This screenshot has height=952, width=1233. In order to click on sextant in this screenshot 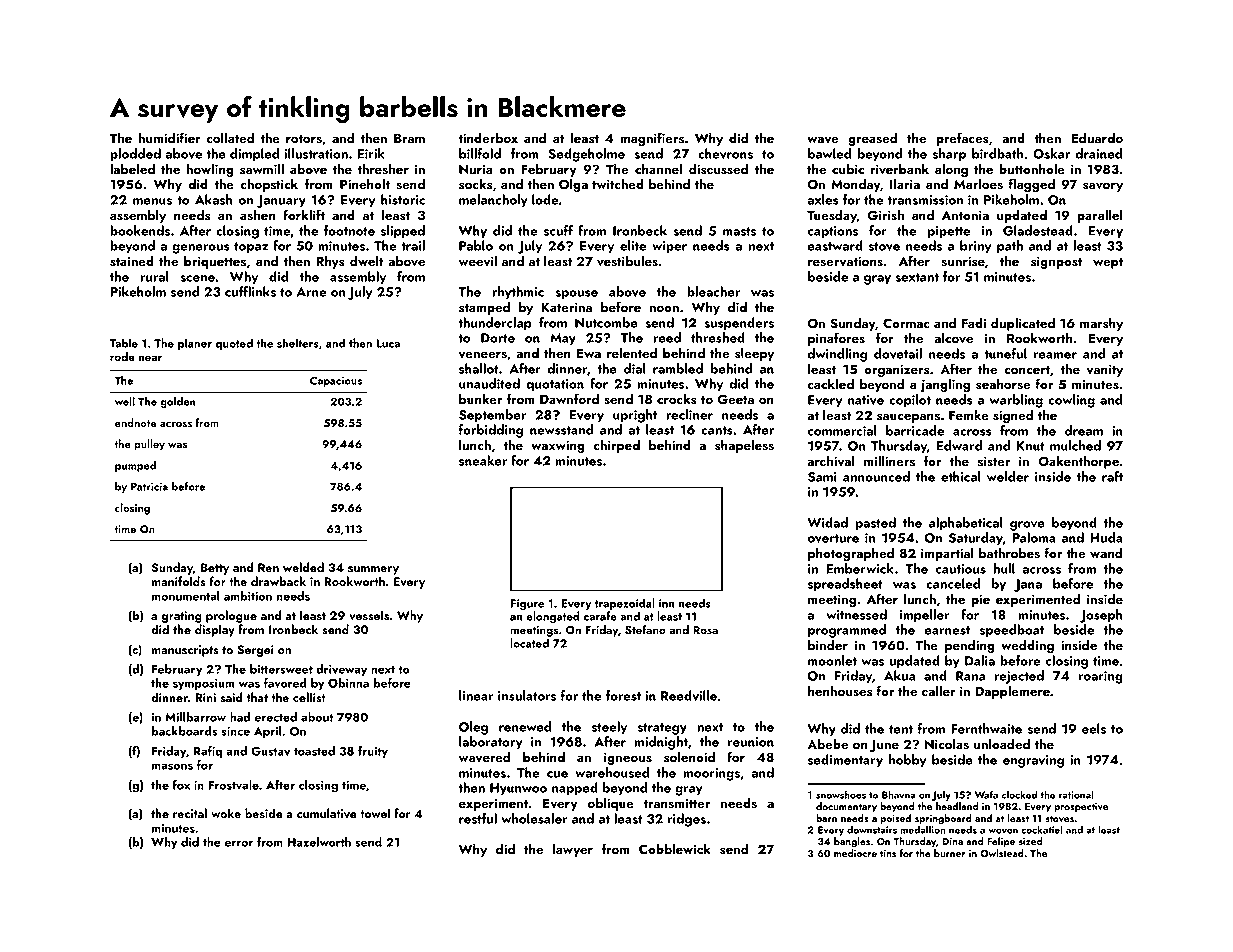, I will do `click(917, 277)`.
